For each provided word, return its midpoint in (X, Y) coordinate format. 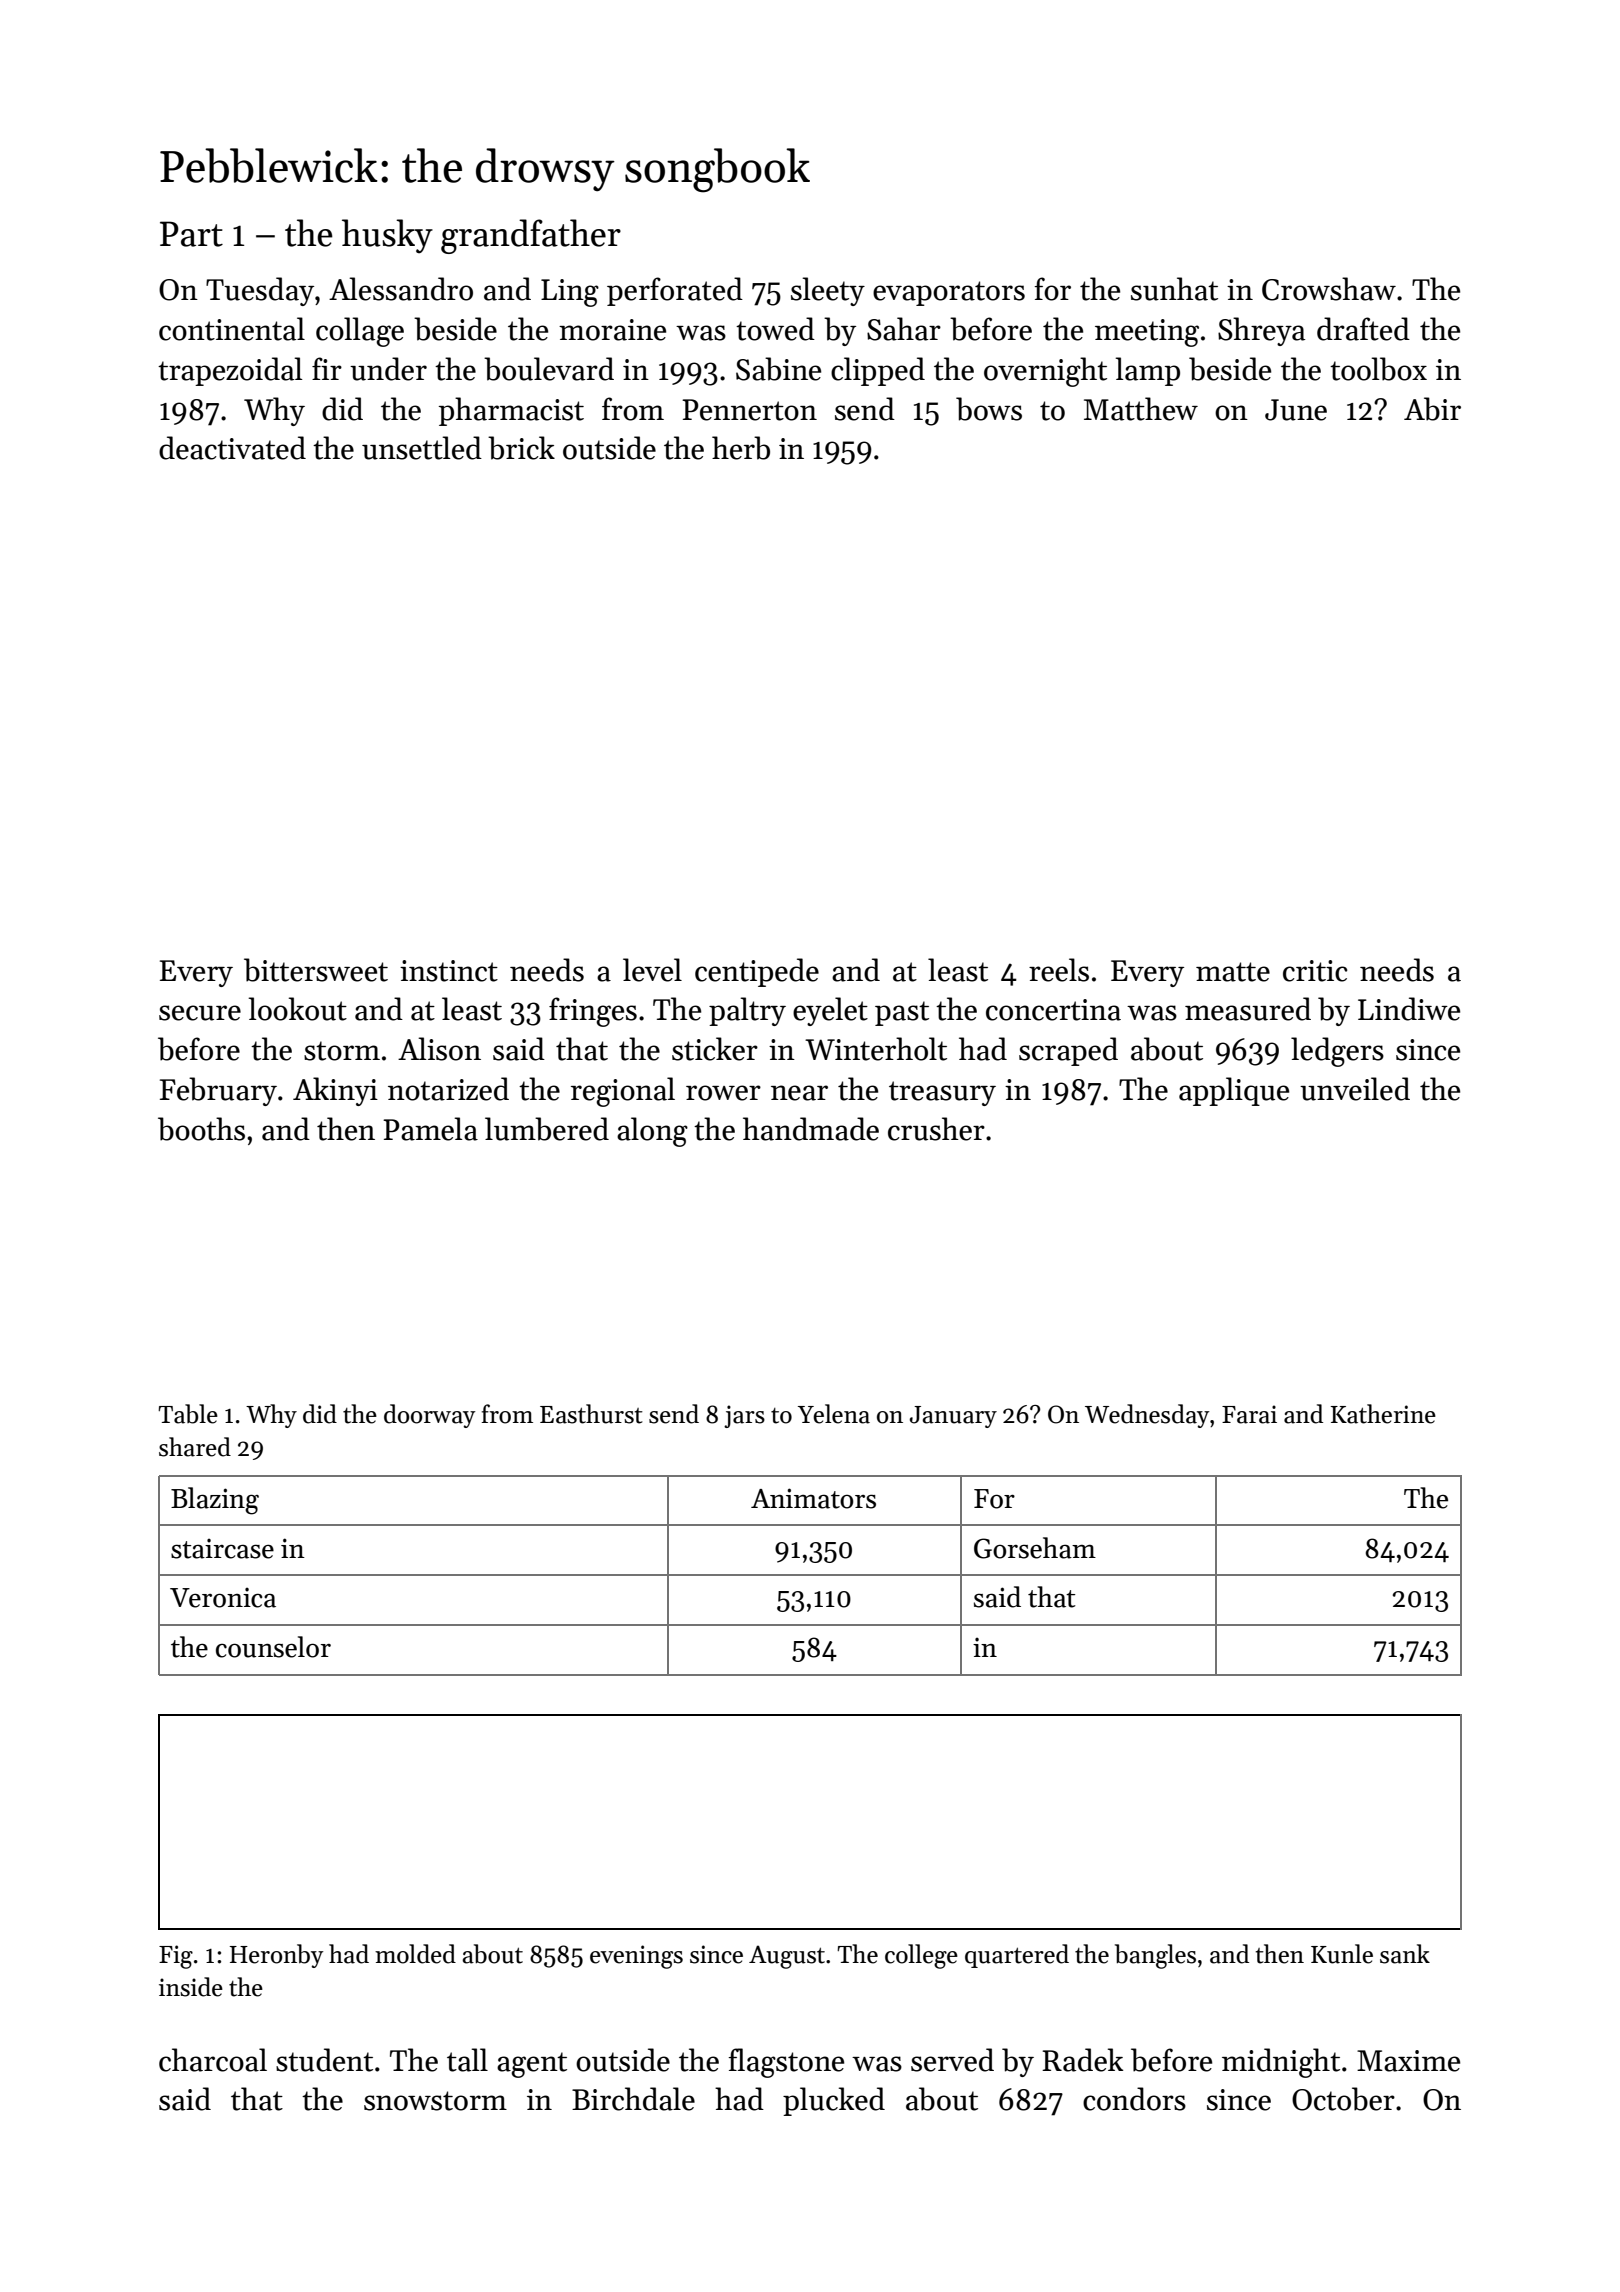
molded (415, 1954)
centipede (757, 972)
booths (201, 1129)
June (1296, 410)
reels (1059, 970)
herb (741, 448)
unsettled (422, 448)
